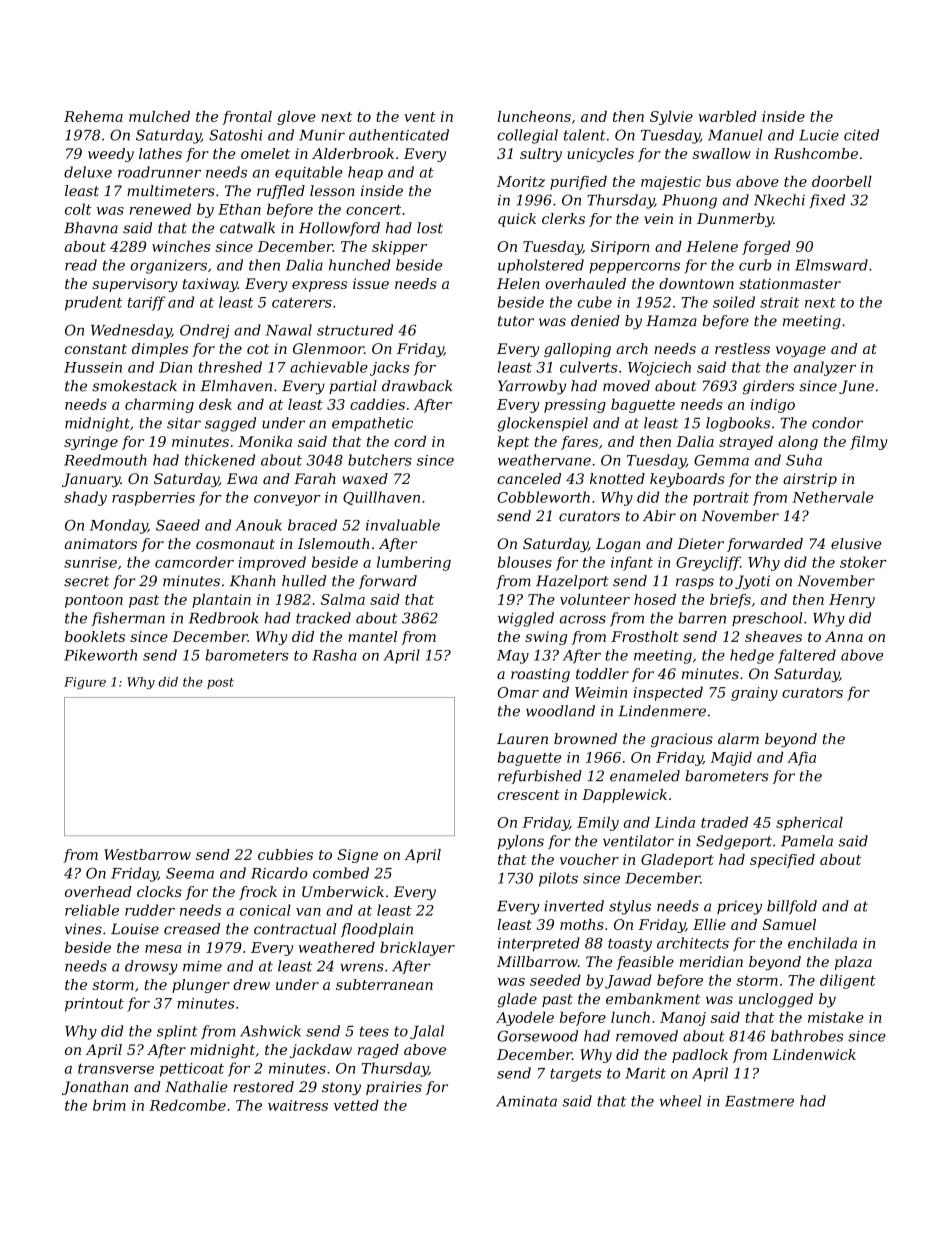 Image resolution: width=952 pixels, height=1233 pixels. Describe the element at coordinates (343, 599) in the screenshot. I see `Salma` at that location.
